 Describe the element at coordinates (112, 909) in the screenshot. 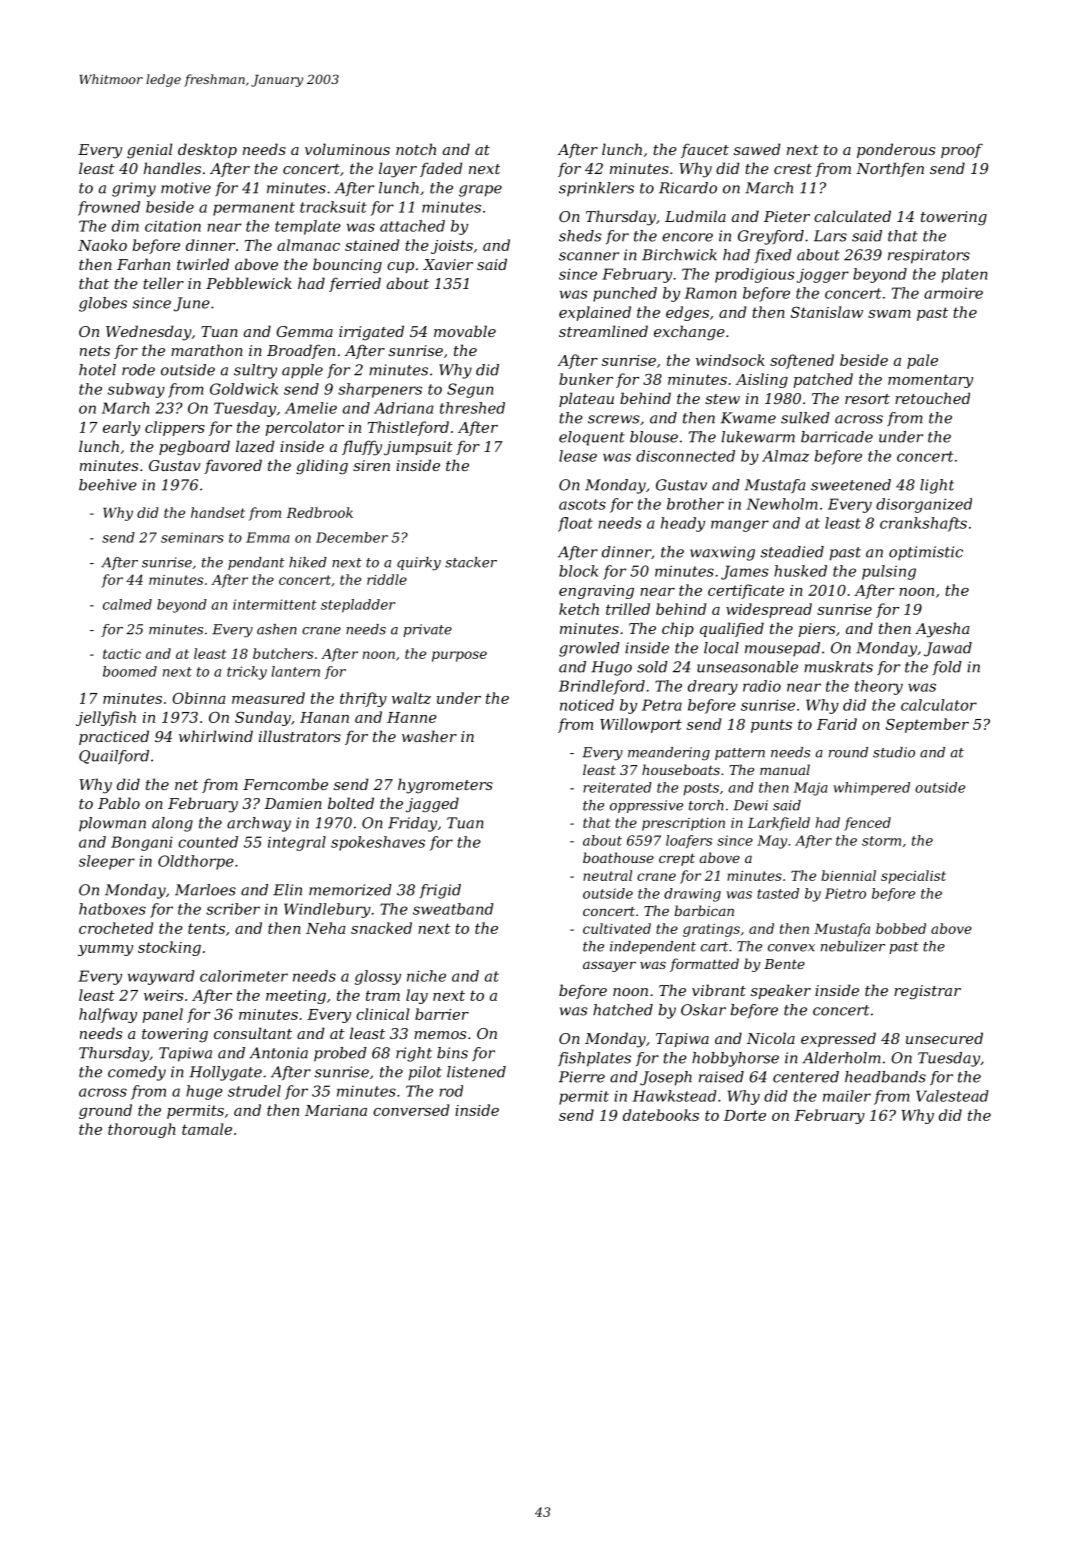

I see `hatboxes` at that location.
